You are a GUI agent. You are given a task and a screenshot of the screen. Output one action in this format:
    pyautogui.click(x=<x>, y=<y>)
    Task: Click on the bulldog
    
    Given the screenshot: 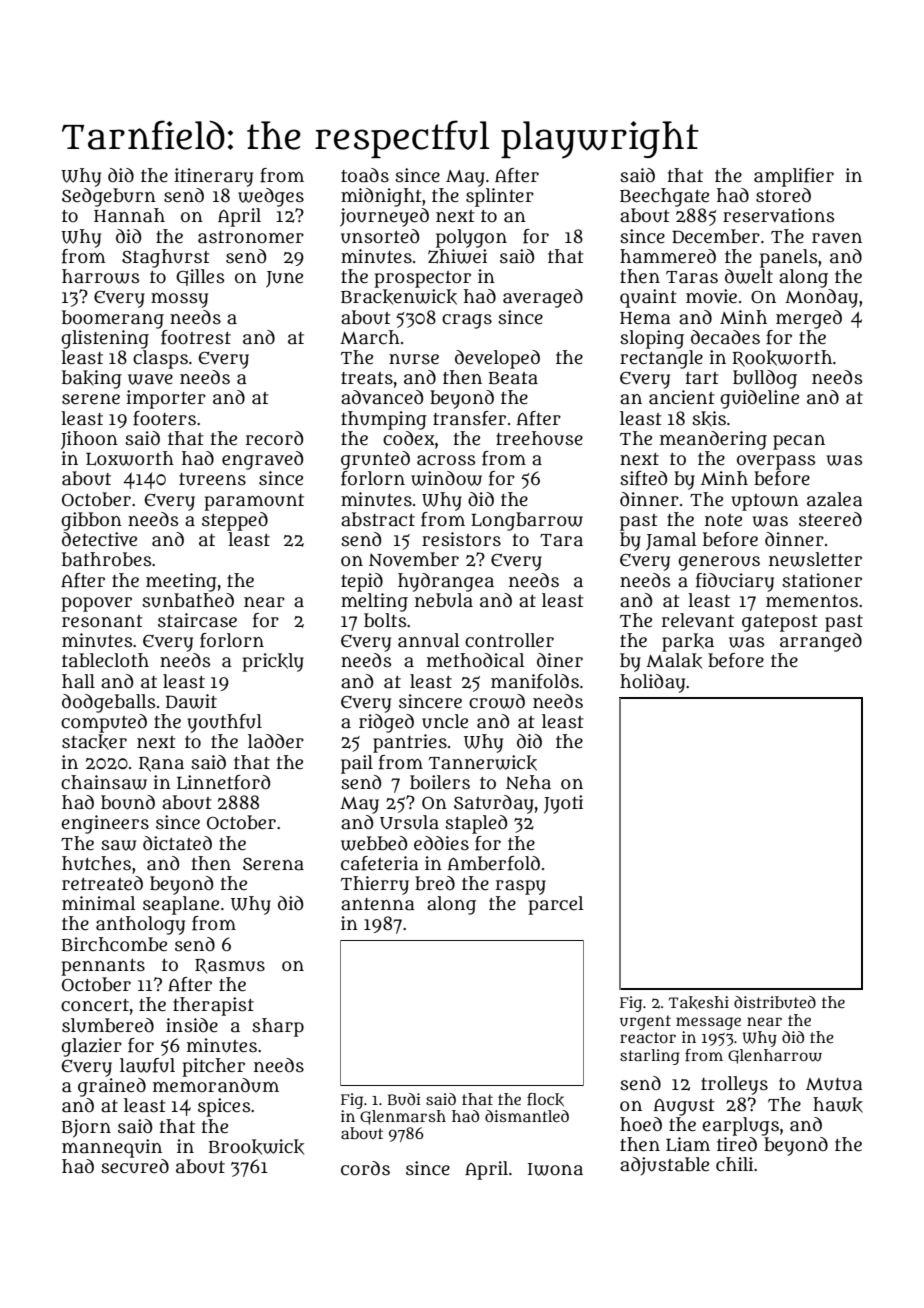 What is the action you would take?
    pyautogui.click(x=765, y=379)
